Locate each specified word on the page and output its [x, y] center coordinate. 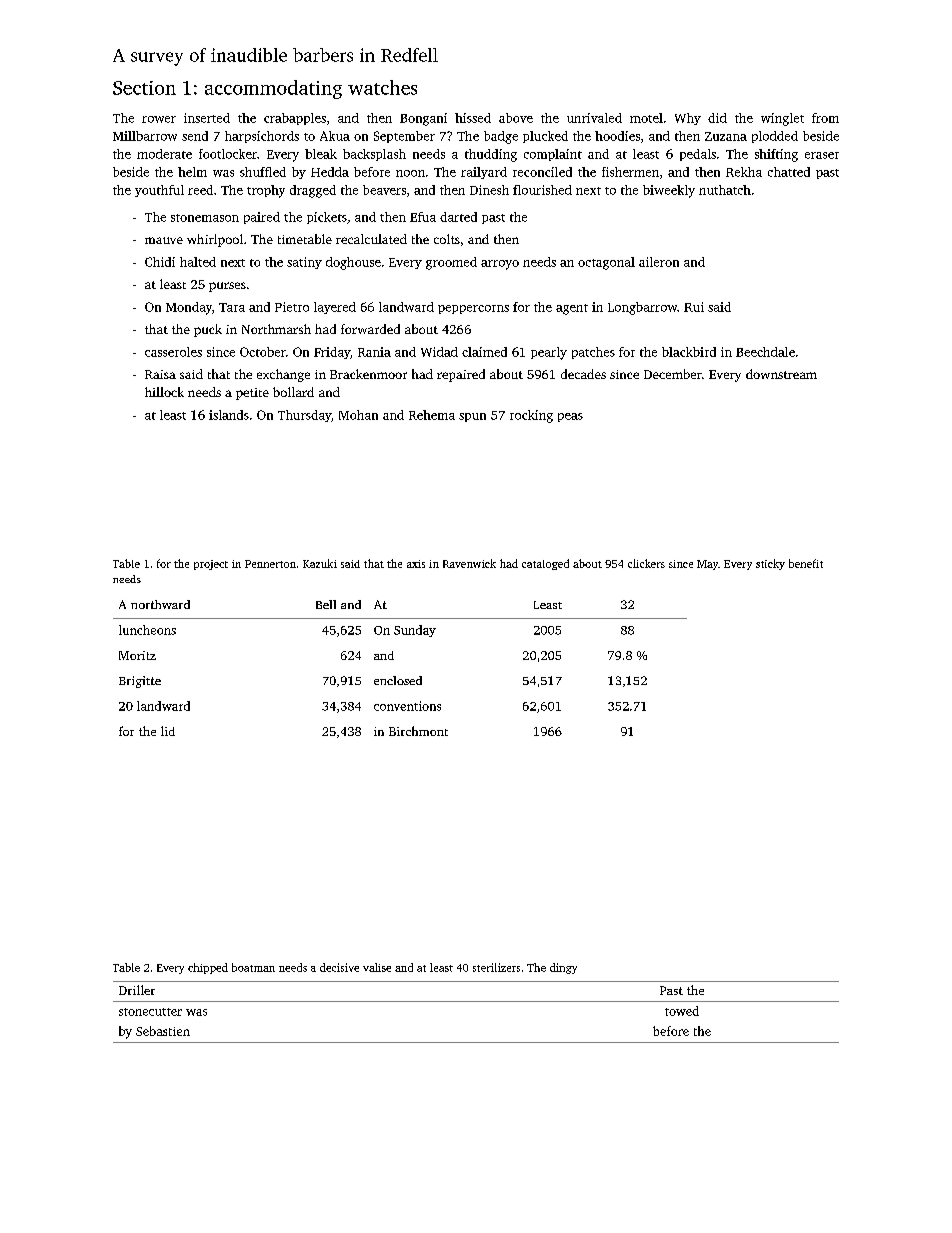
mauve [164, 240]
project [211, 565]
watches [382, 87]
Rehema [432, 415]
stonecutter [150, 1012]
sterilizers [496, 967]
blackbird [689, 352]
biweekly [669, 191]
